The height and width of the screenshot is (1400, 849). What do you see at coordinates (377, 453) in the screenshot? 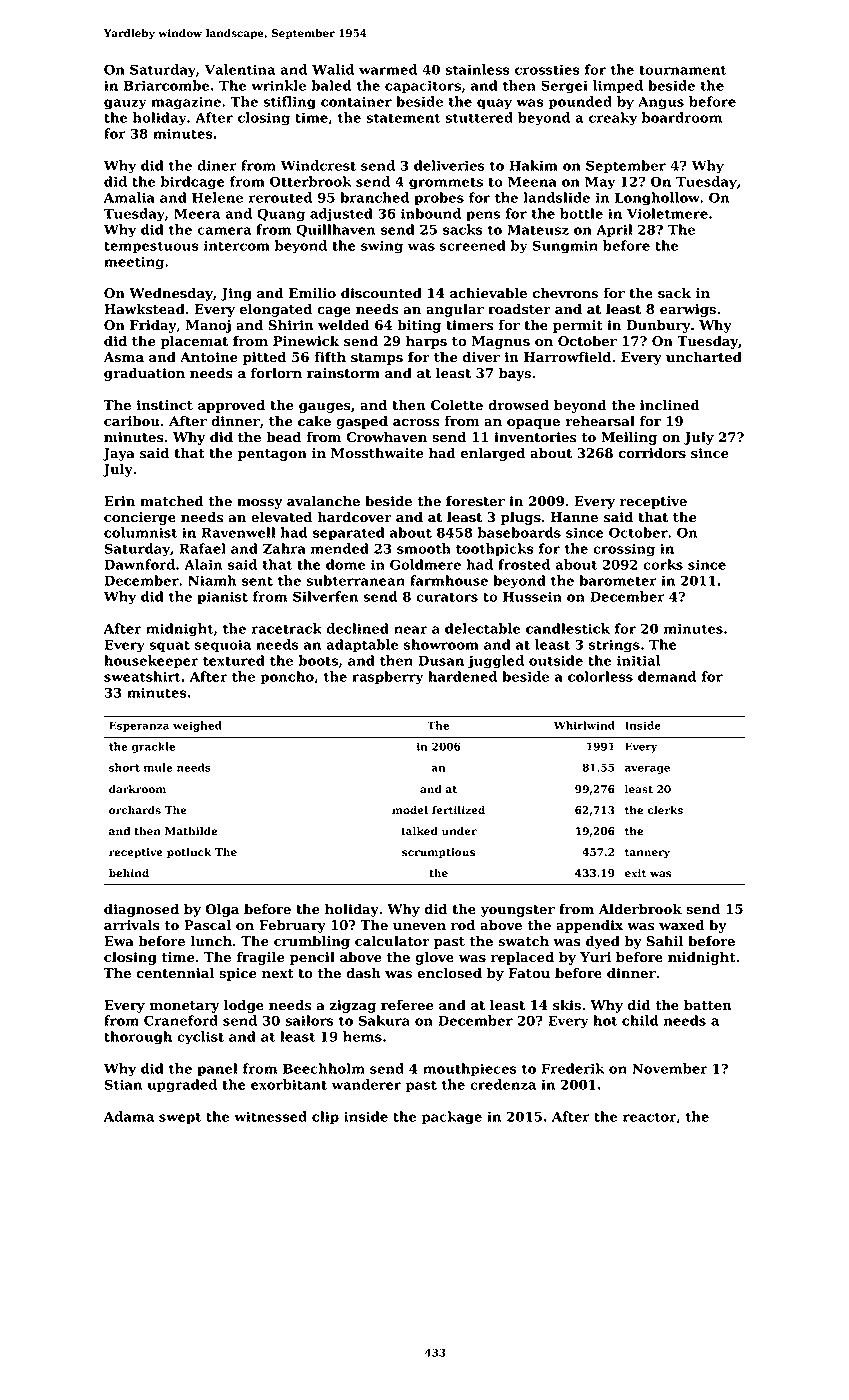
I see `Mossthwaite` at bounding box center [377, 453].
